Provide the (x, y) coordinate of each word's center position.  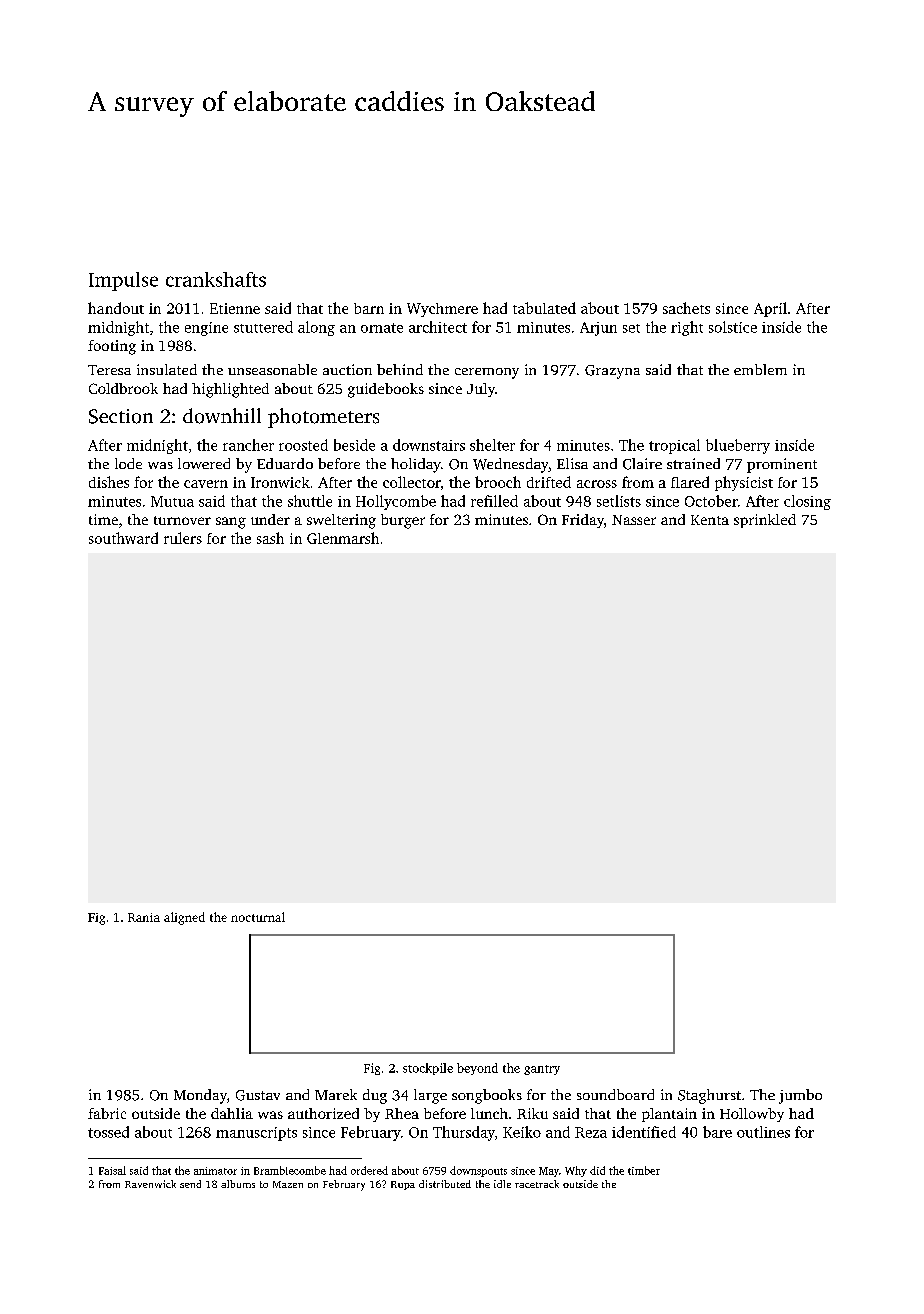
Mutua (172, 501)
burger (403, 521)
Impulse (123, 281)
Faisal (112, 1170)
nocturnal (258, 917)
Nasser (634, 520)
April (770, 309)
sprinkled (765, 521)
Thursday (464, 1133)
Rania (144, 917)
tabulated (544, 308)
